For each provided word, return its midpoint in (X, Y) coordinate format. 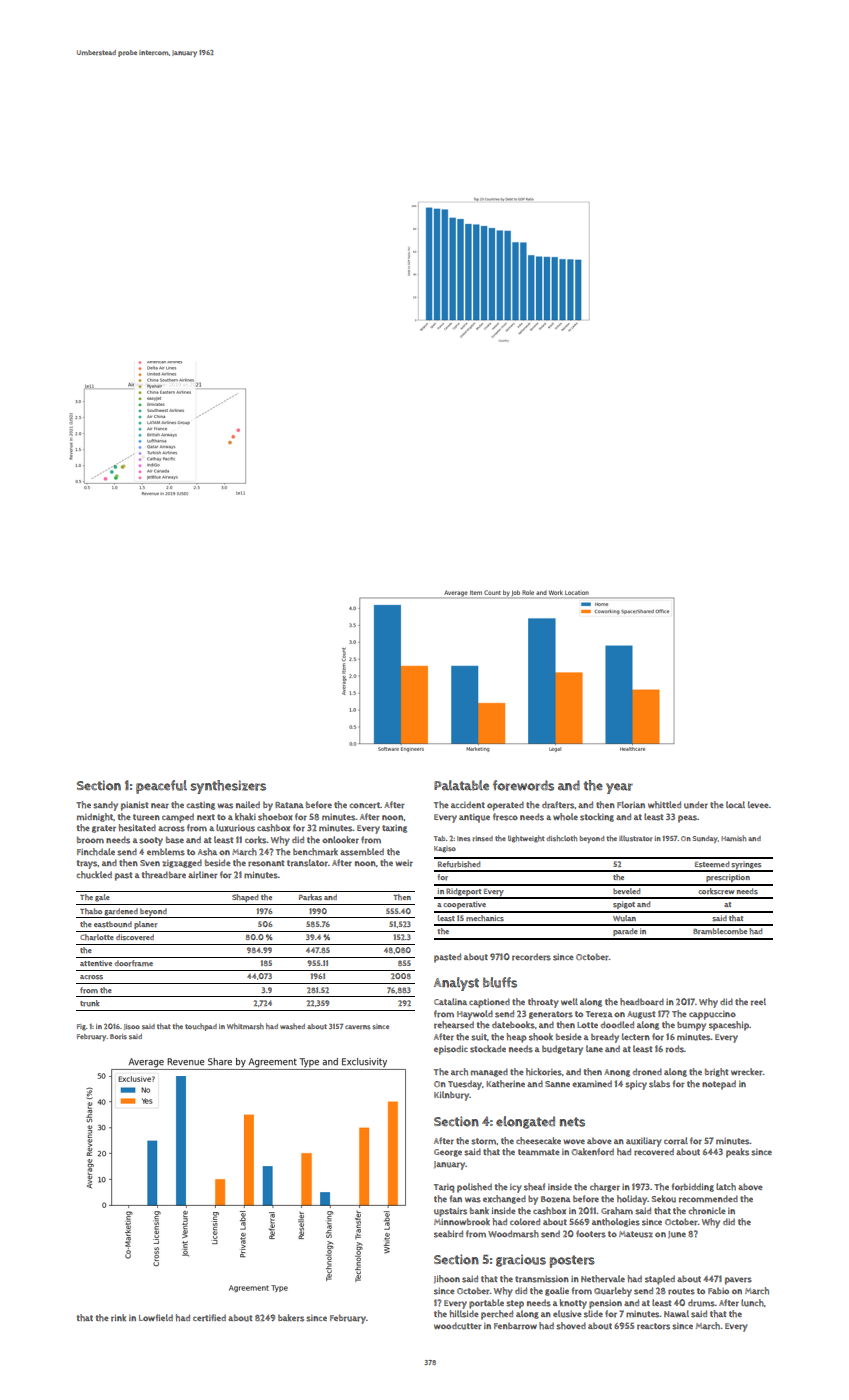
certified (209, 1318)
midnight (95, 817)
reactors (653, 1326)
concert (365, 805)
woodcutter (458, 1326)
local (735, 804)
